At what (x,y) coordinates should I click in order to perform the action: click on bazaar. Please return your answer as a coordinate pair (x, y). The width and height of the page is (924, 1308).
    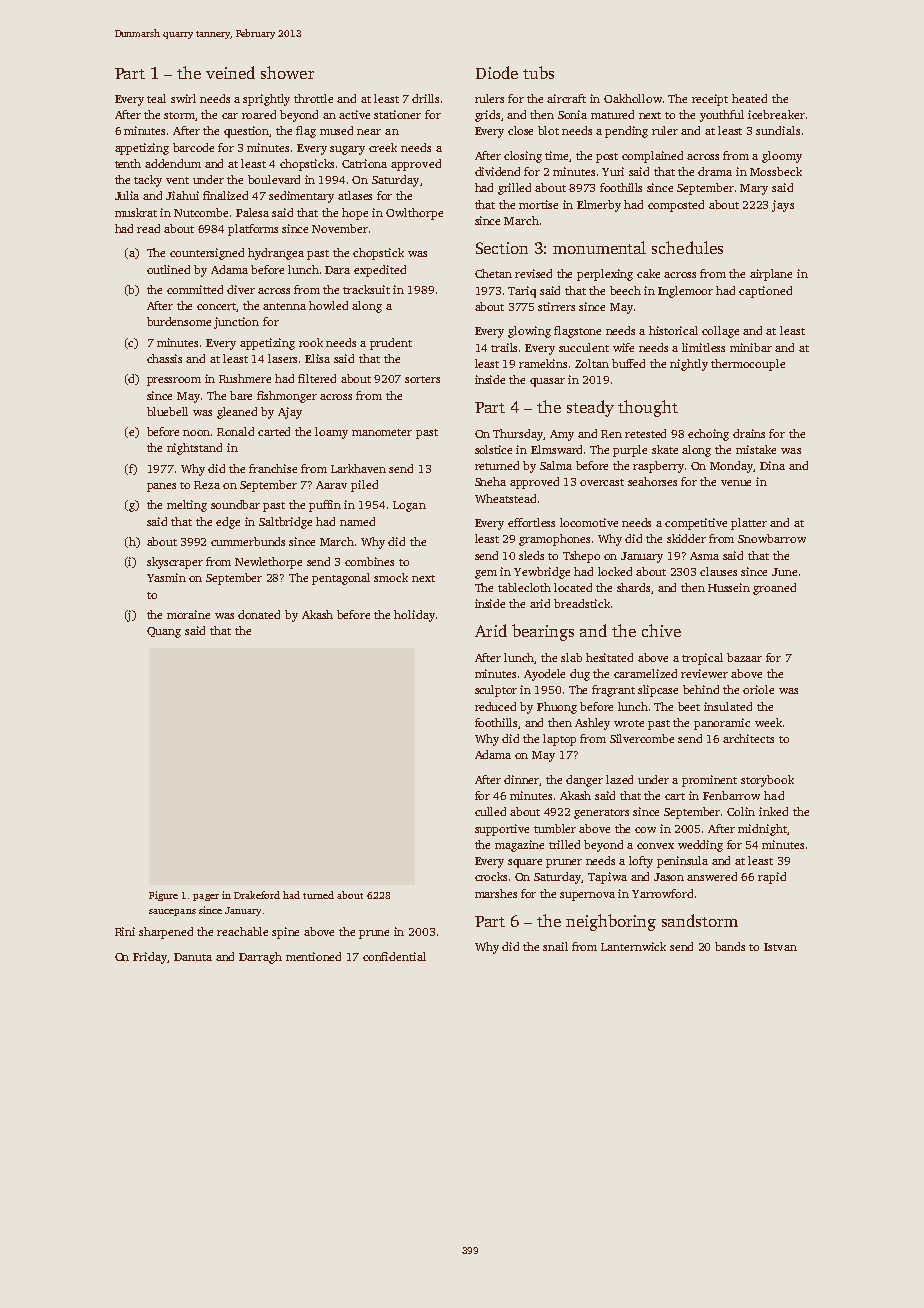
    Looking at the image, I should click on (744, 657).
